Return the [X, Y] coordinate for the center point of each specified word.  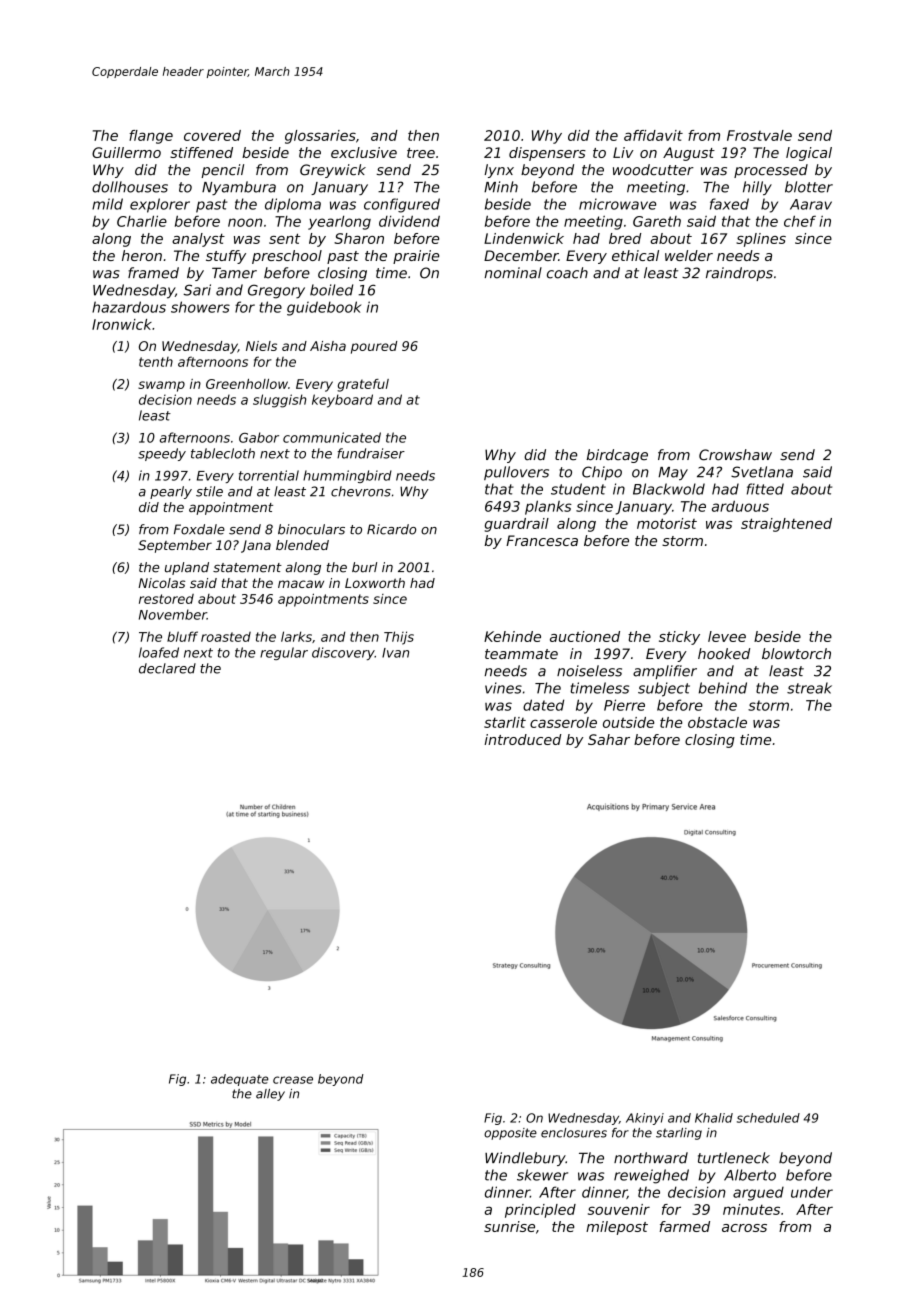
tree [421, 153]
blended [302, 545]
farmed [685, 1226]
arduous [740, 506]
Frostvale [759, 135]
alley [270, 1095]
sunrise [509, 1226]
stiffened [201, 152]
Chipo [602, 473]
